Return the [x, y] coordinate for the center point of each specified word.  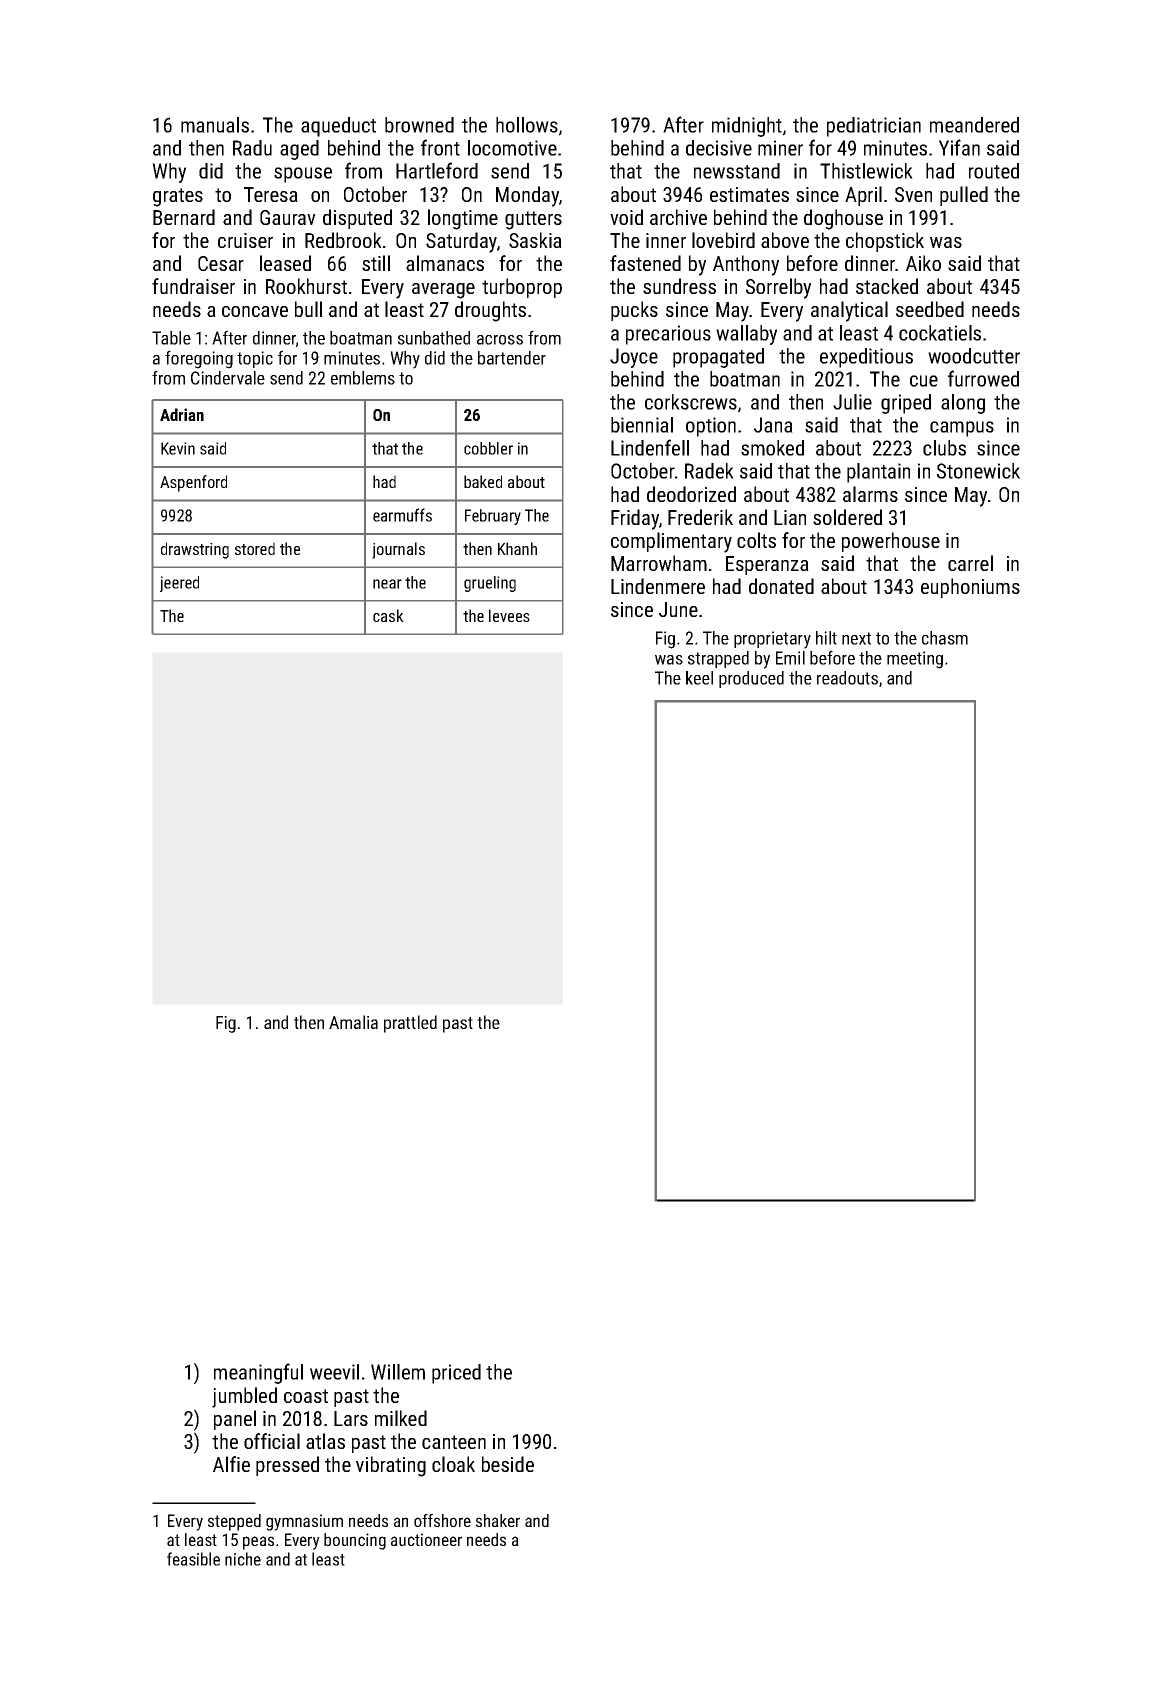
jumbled [244, 1397]
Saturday [461, 242]
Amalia [353, 1022]
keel [699, 678]
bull [308, 309]
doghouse [843, 219]
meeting [915, 660]
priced [456, 1374]
